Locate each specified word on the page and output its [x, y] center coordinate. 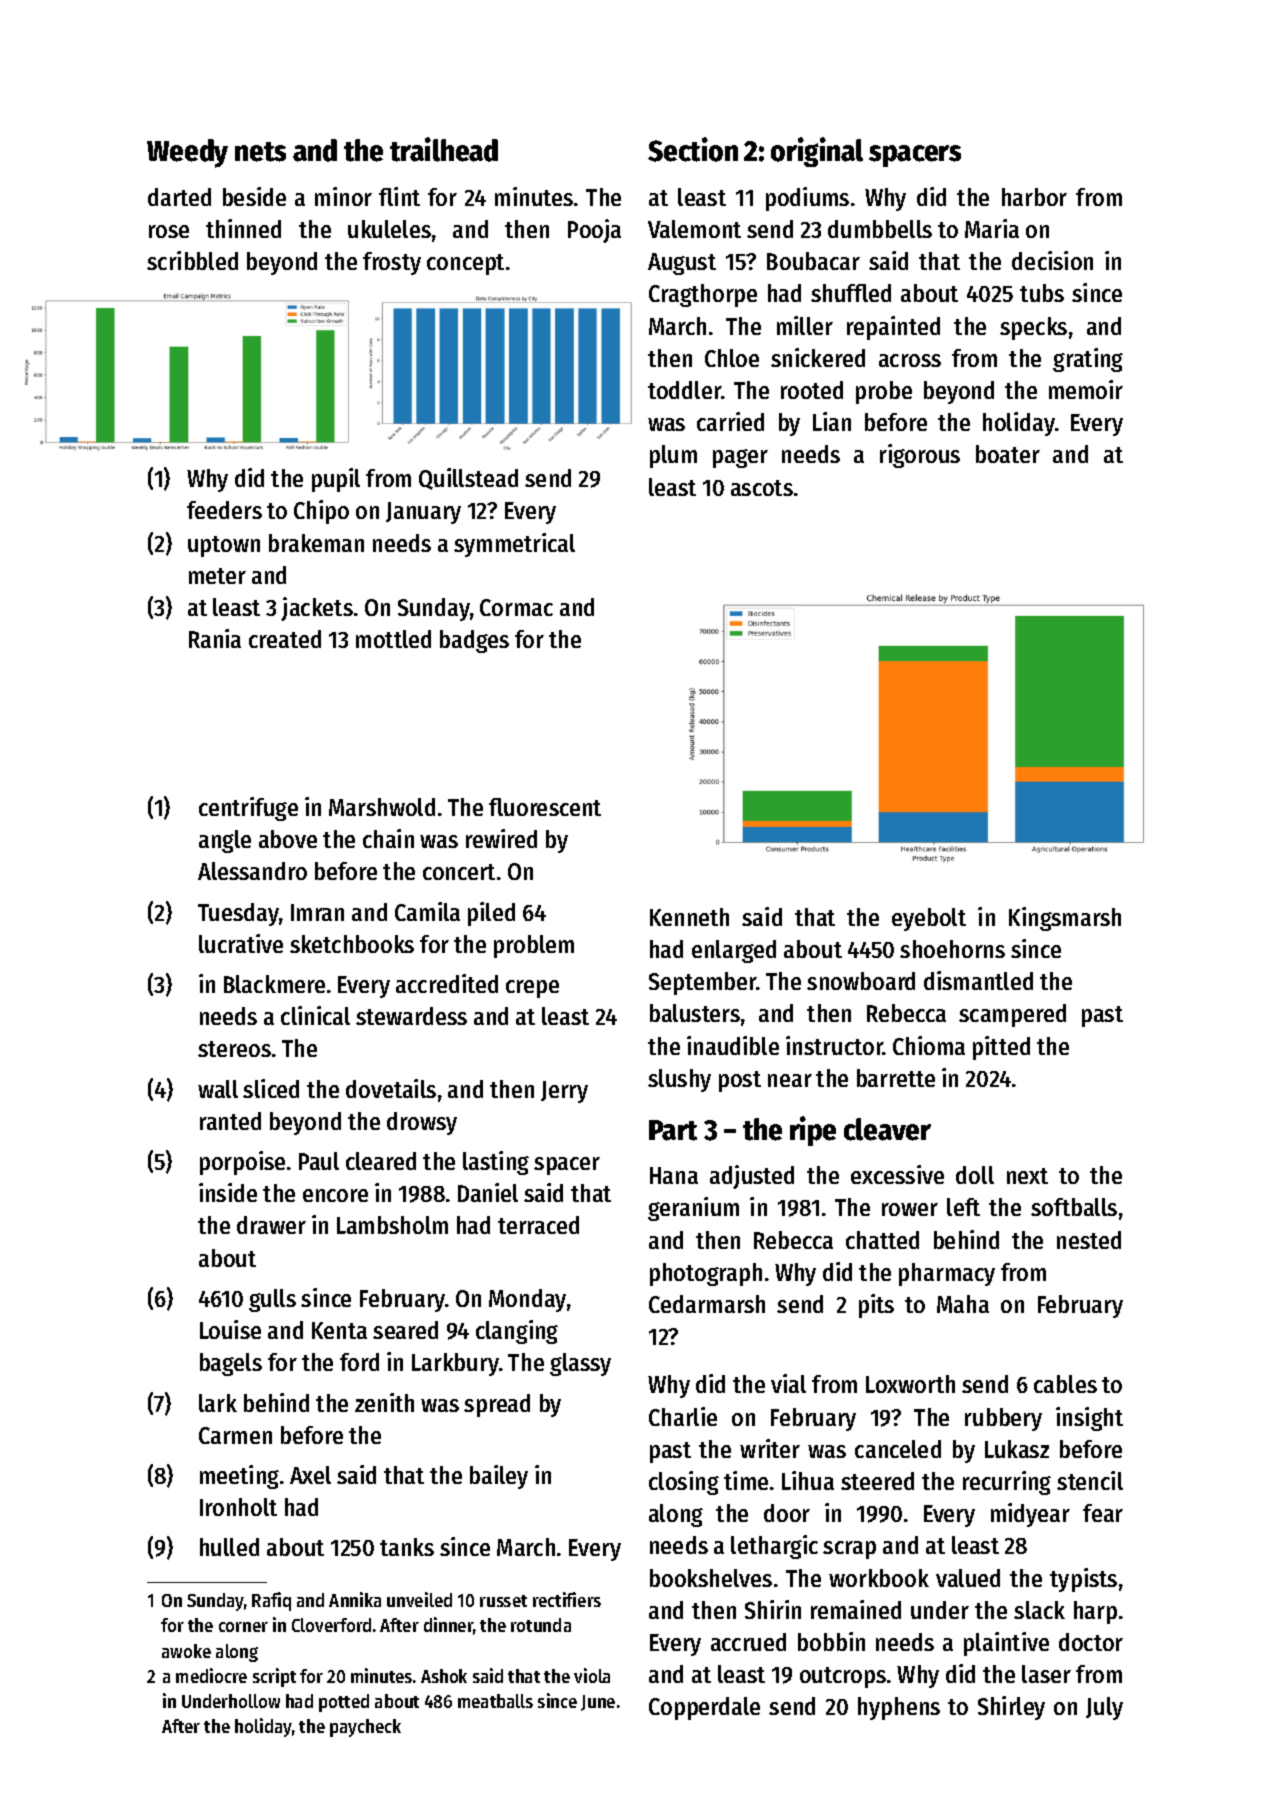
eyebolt [929, 919]
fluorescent [545, 807]
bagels [231, 1364]
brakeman [316, 543]
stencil [1090, 1480]
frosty [392, 263]
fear [1103, 1513]
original [817, 152]
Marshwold [382, 807]
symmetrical [514, 545]
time [746, 1480]
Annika [355, 1599]
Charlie [683, 1416]
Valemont [694, 229]
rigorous [920, 456]
